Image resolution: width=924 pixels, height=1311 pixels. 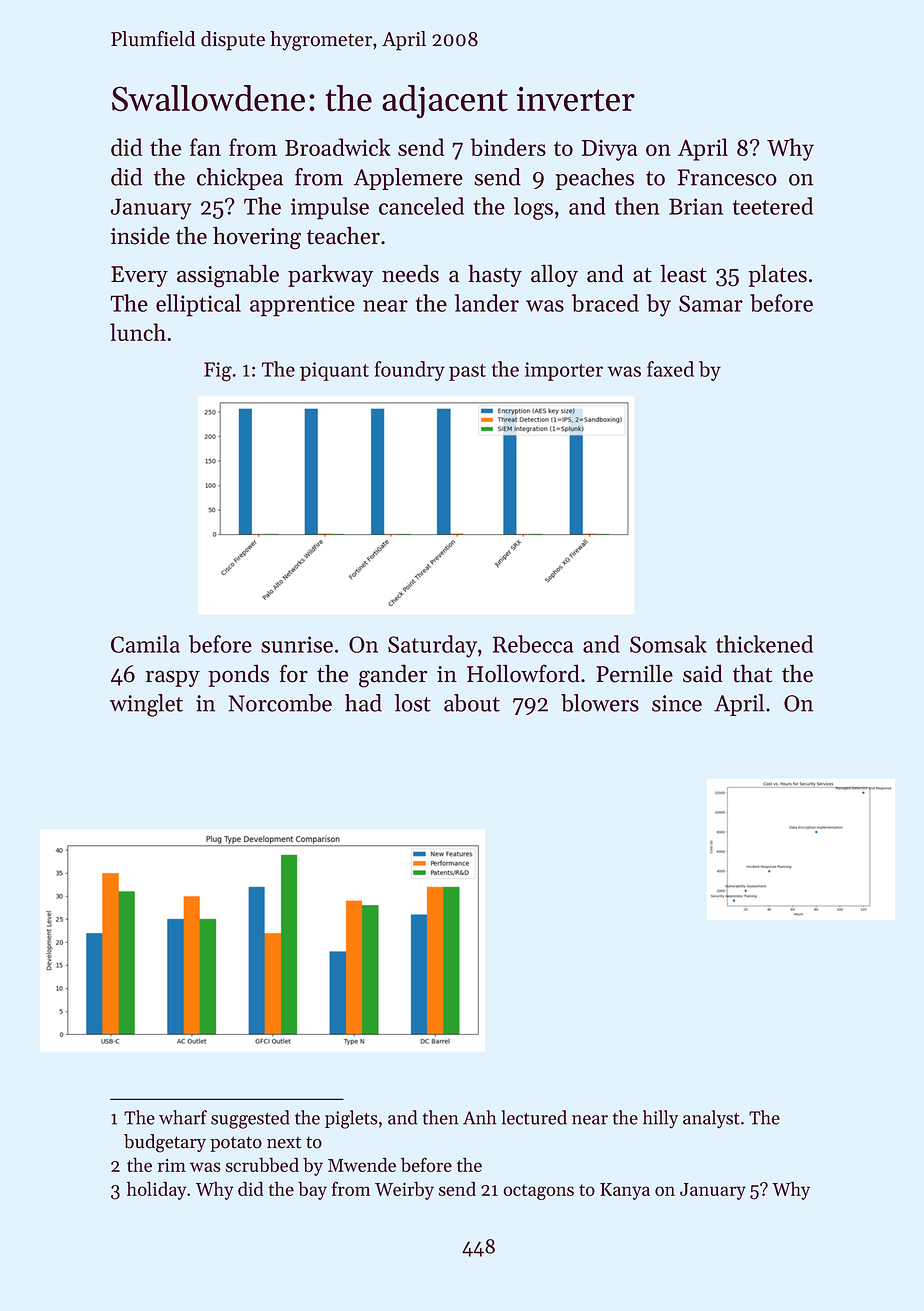 What do you see at coordinates (280, 703) in the page?
I see `Norcombe` at bounding box center [280, 703].
